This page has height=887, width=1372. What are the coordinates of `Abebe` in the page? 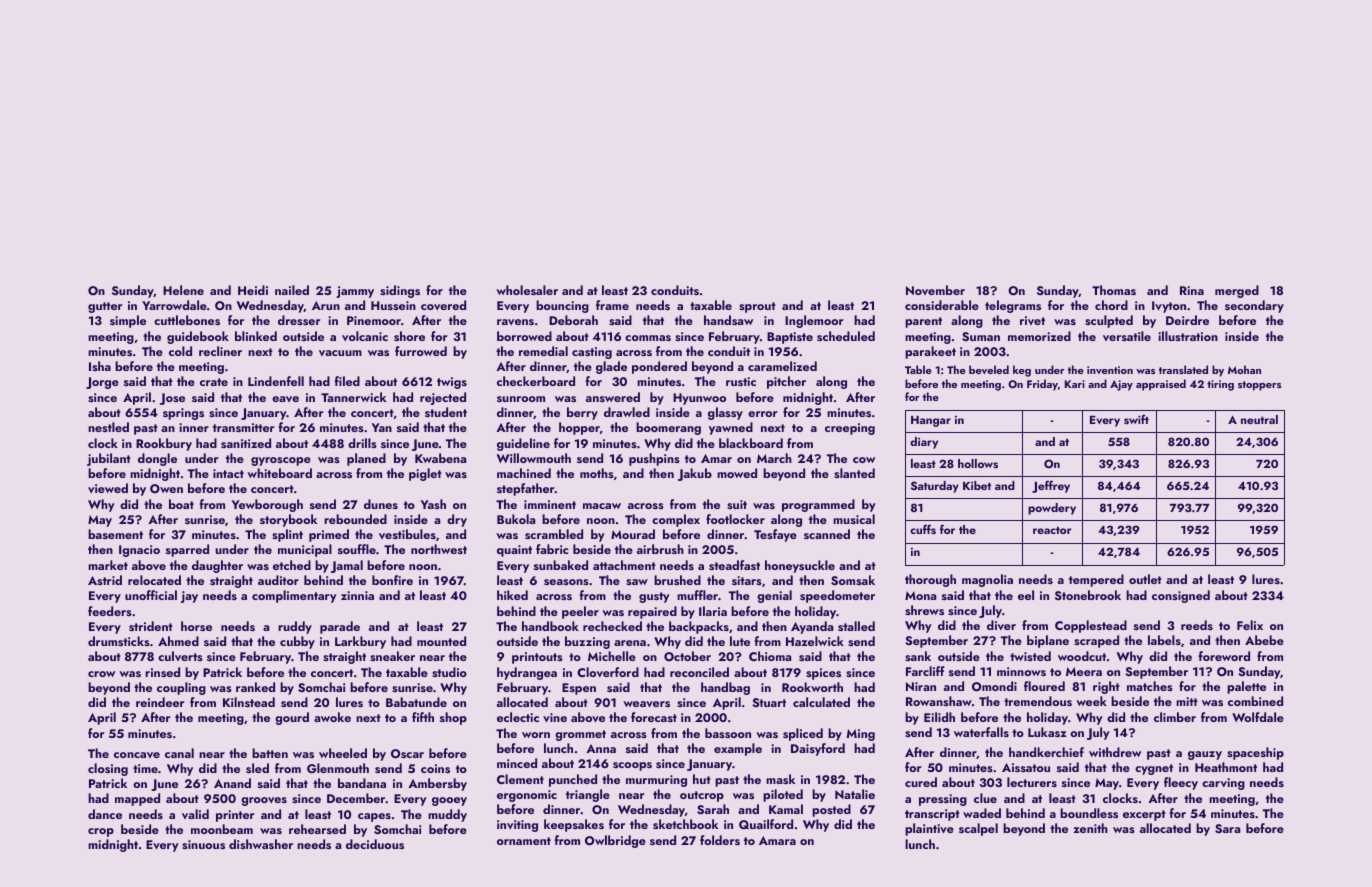 It's located at (1264, 640).
